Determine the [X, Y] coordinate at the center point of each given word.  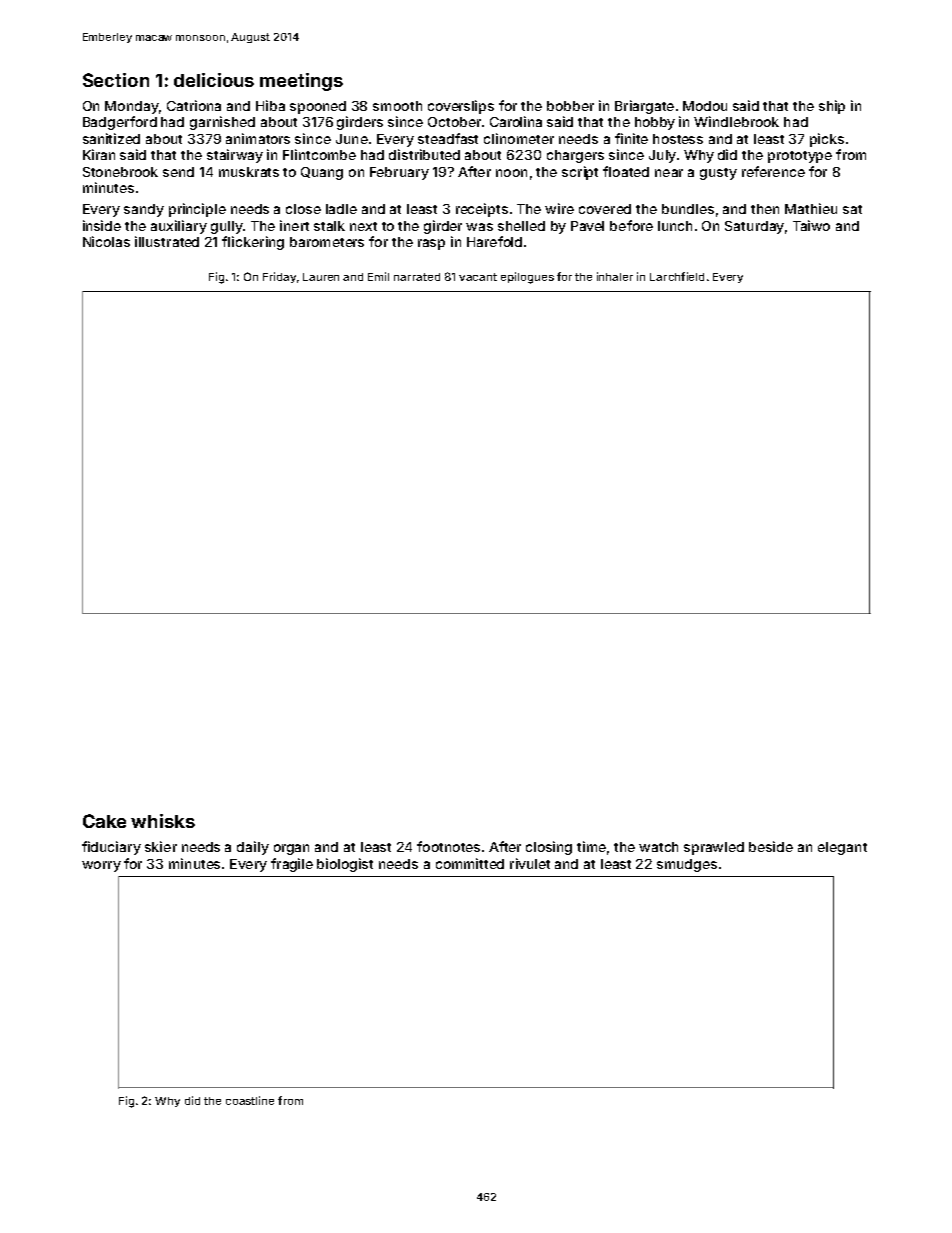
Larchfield [677, 276]
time [591, 846]
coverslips [461, 107]
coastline [250, 1100]
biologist [345, 865]
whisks [163, 821]
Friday [279, 277]
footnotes [448, 846]
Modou [705, 106]
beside [771, 846]
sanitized [111, 138]
